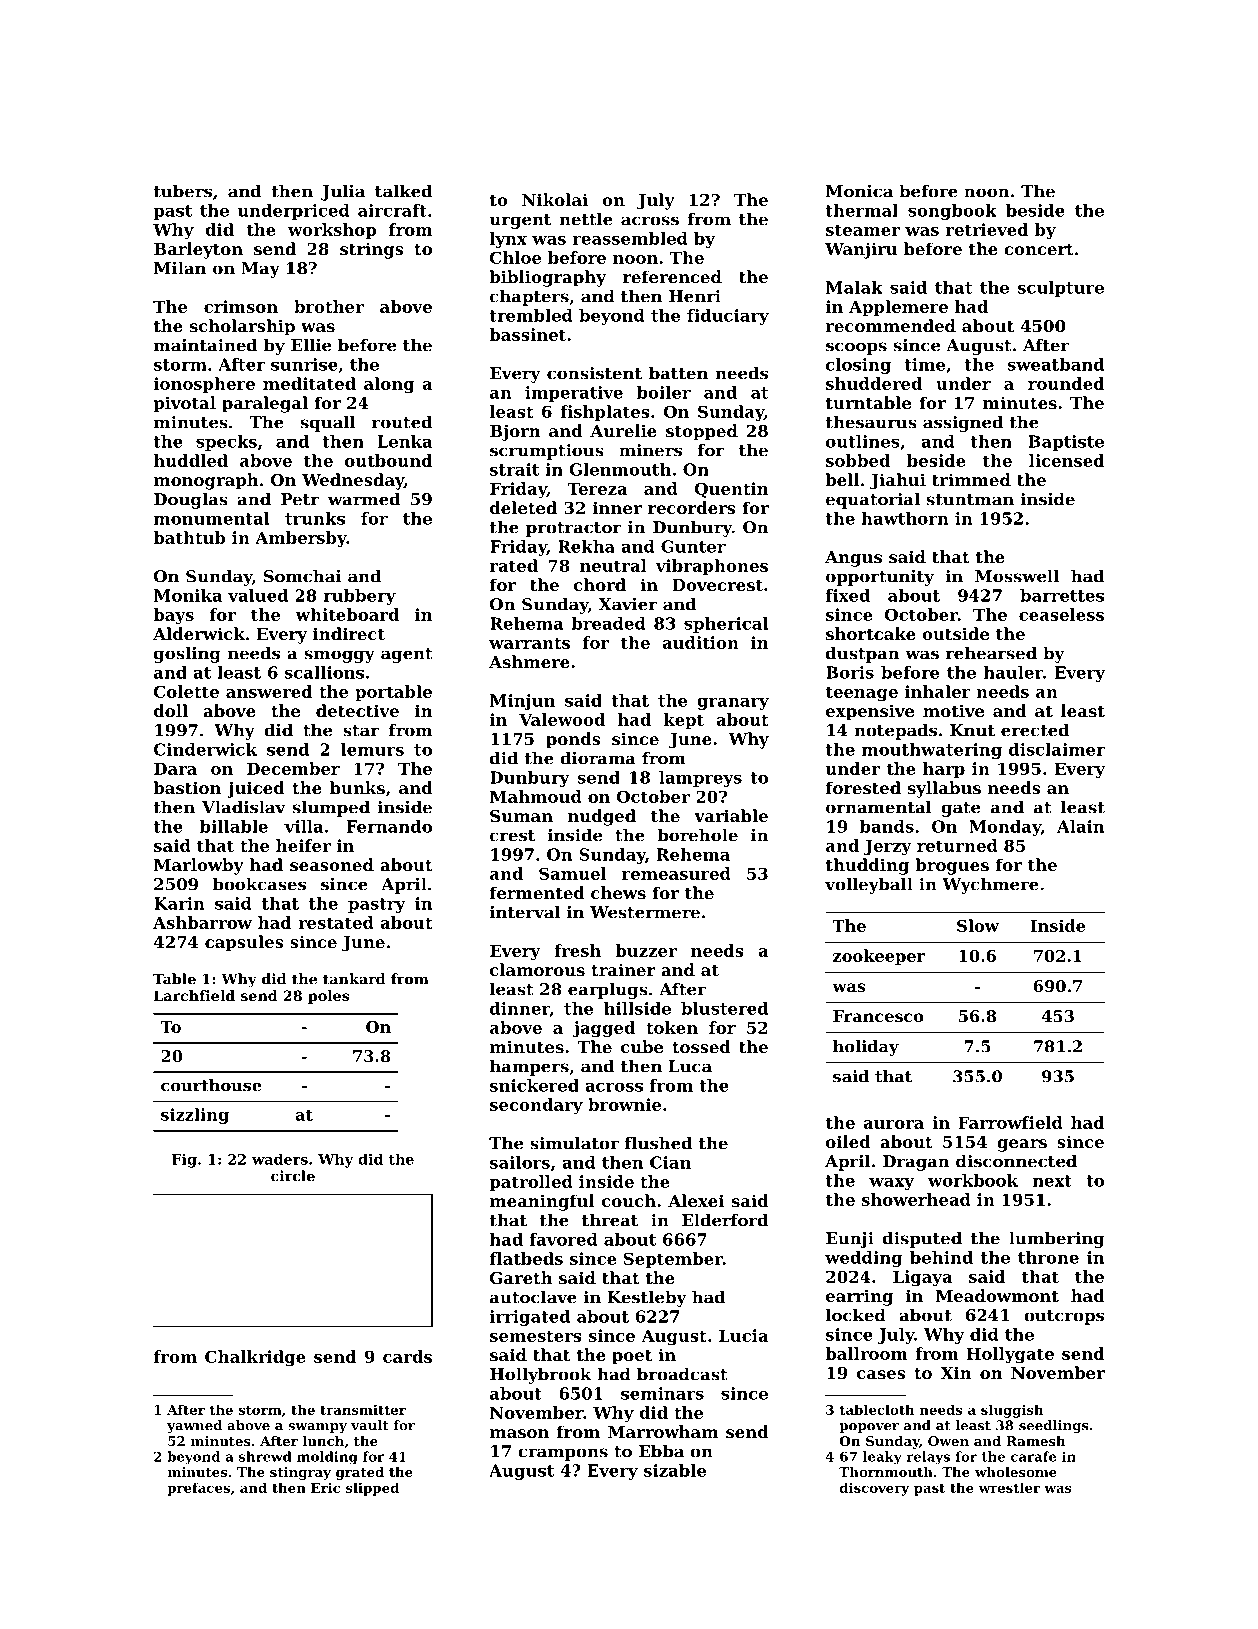 This page has width=1258, height=1629. Describe the element at coordinates (670, 1162) in the page. I see `Cian` at that location.
